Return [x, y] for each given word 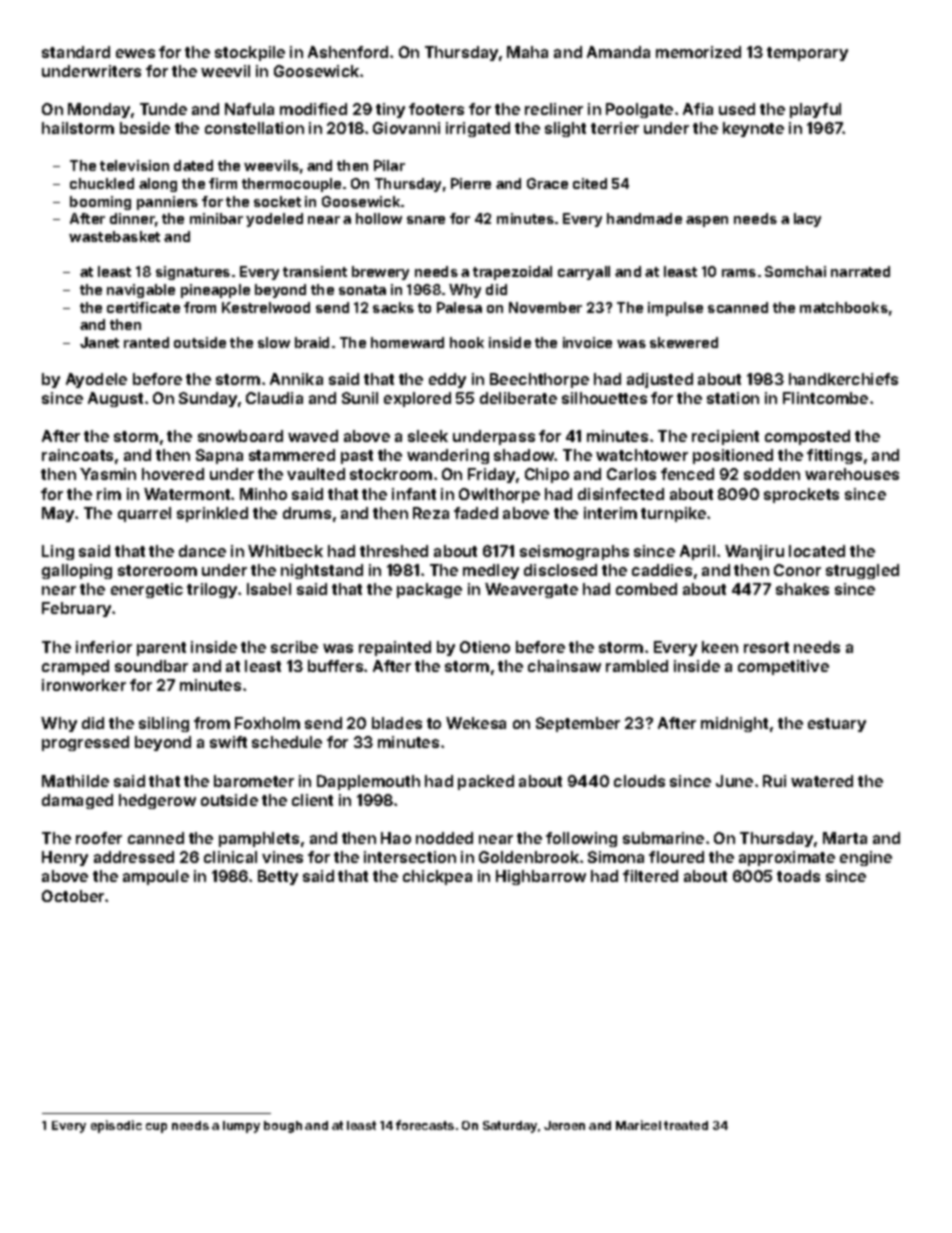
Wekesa [476, 723]
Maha [527, 52]
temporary [807, 54]
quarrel [144, 514]
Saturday [510, 1127]
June [734, 781]
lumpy [241, 1127]
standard [76, 52]
